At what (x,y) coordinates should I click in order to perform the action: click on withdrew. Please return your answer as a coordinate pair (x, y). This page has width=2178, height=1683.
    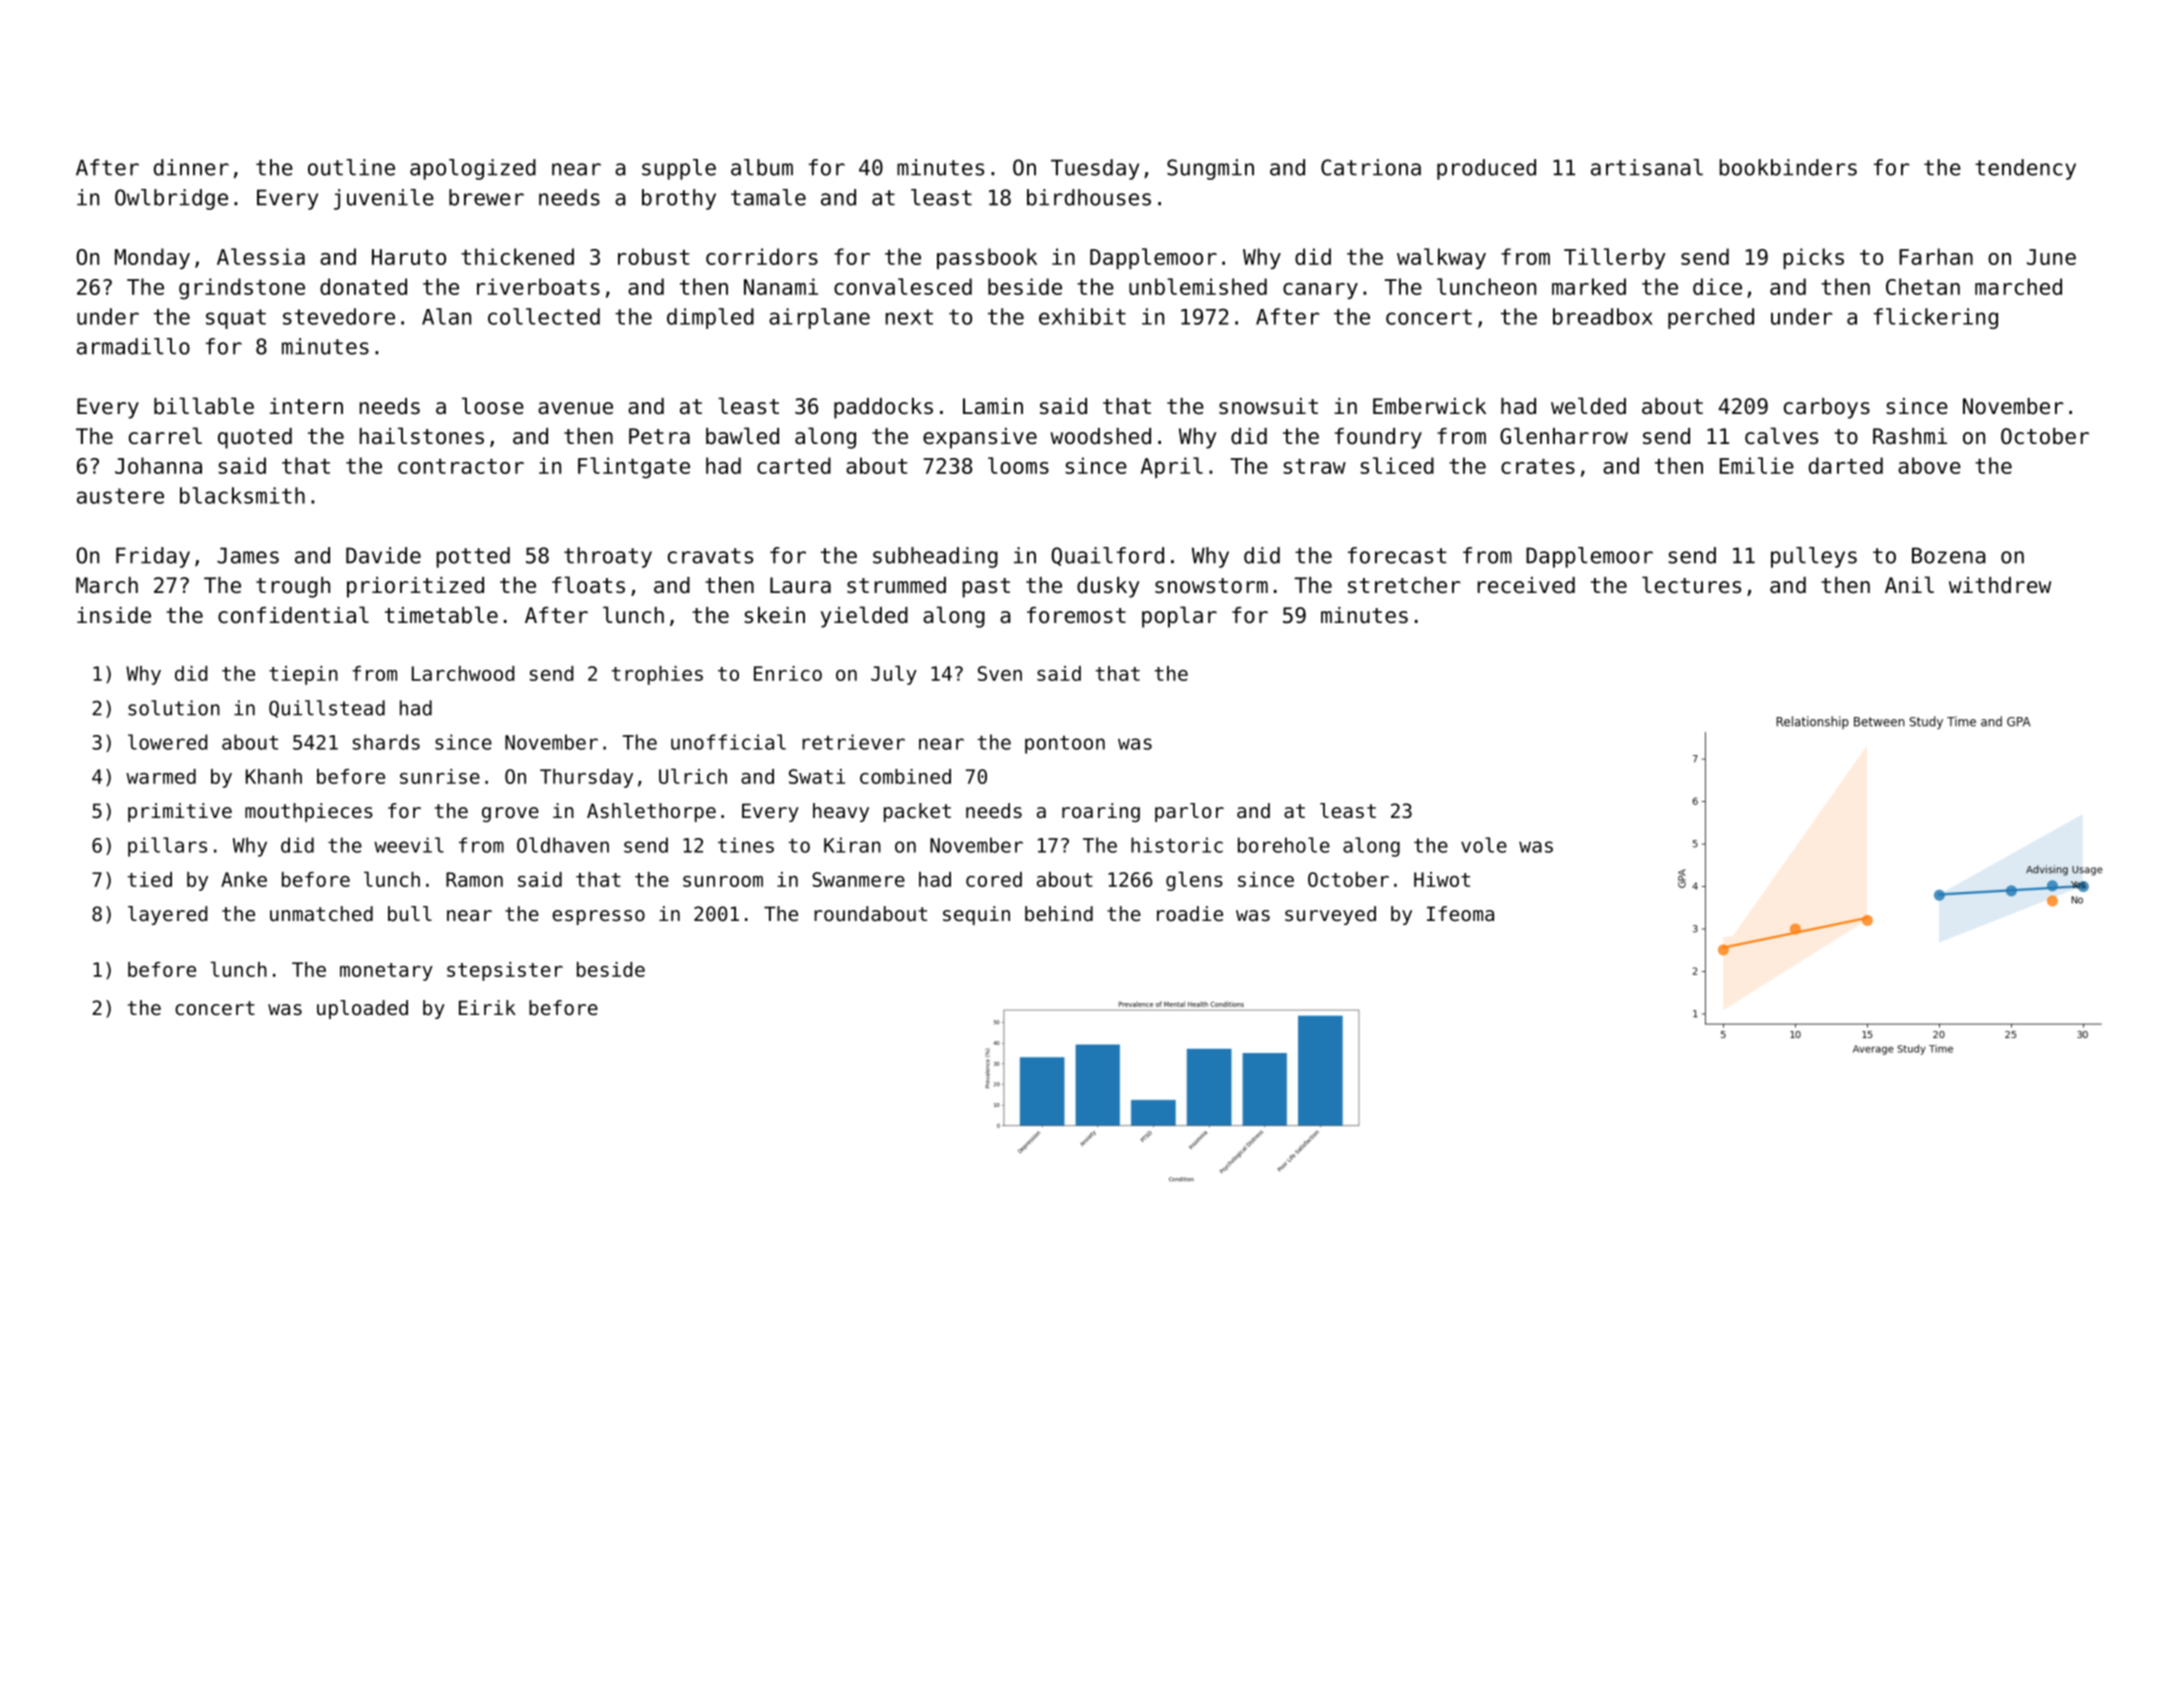
    Looking at the image, I should click on (2000, 585).
